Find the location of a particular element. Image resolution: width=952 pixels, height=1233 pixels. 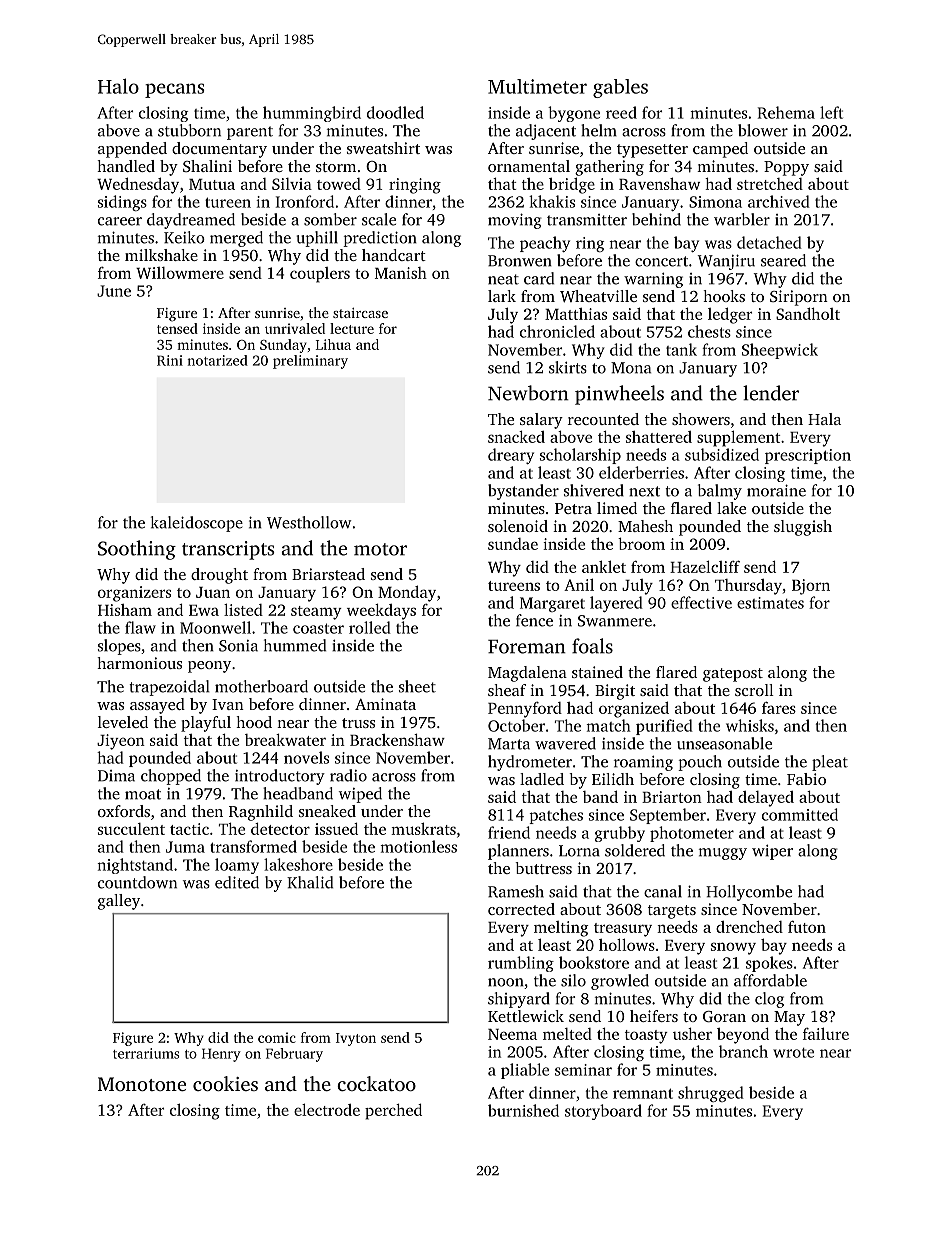

bystander is located at coordinates (523, 492).
